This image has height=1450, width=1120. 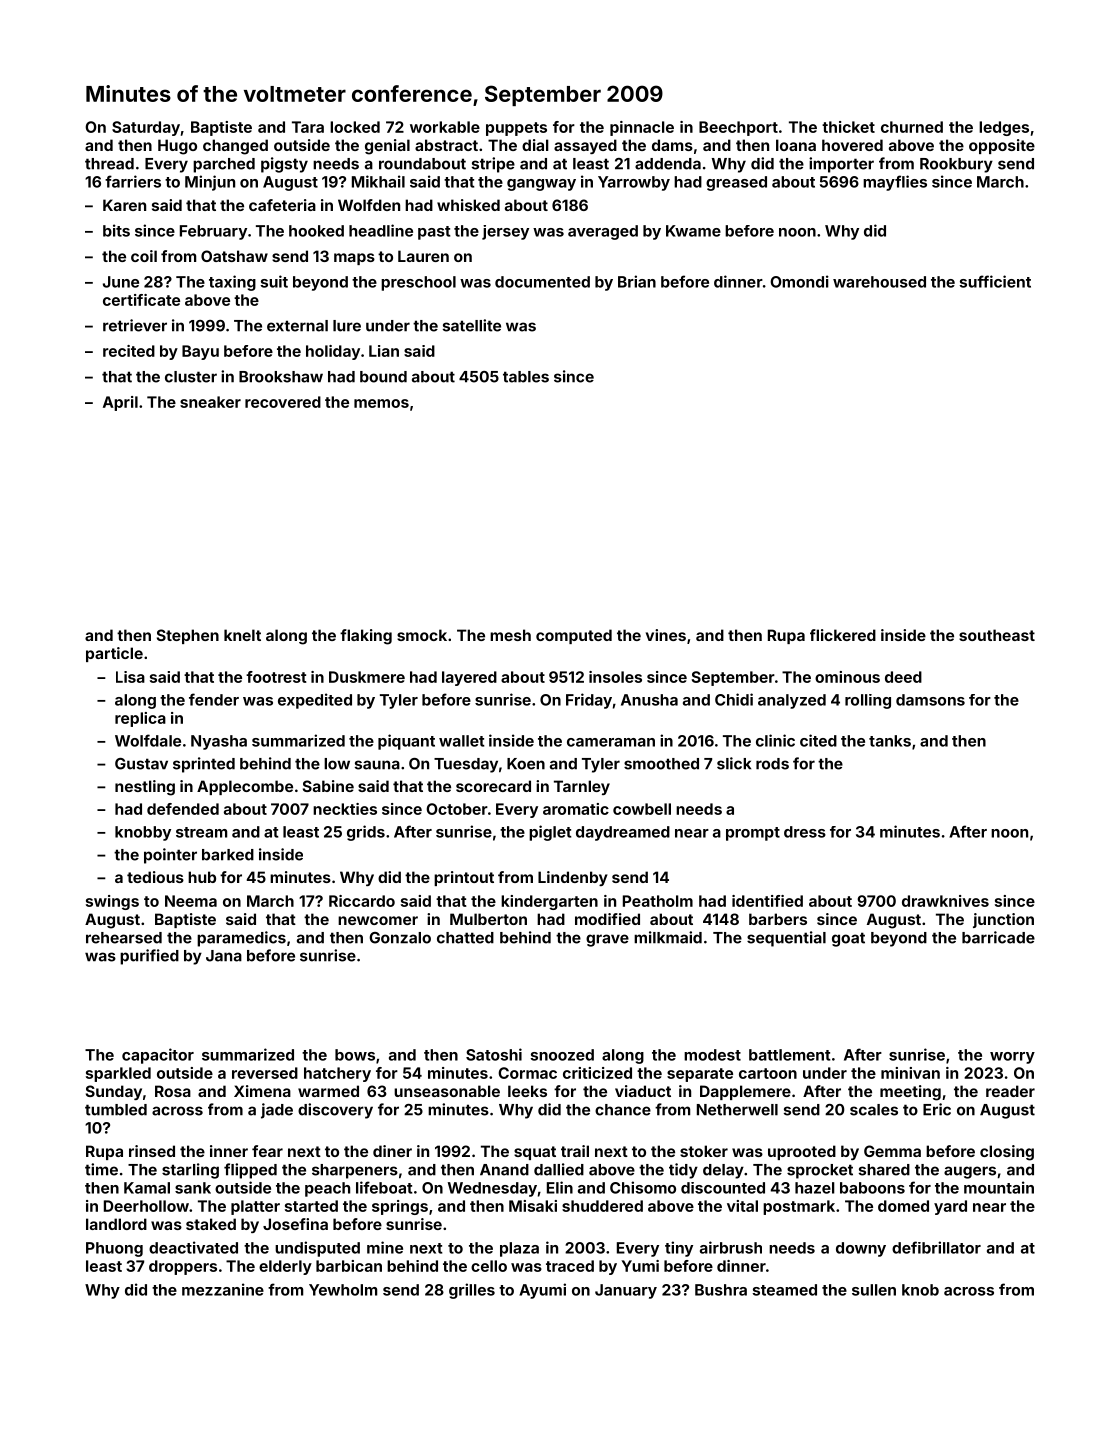 I want to click on sauna, so click(x=377, y=765).
